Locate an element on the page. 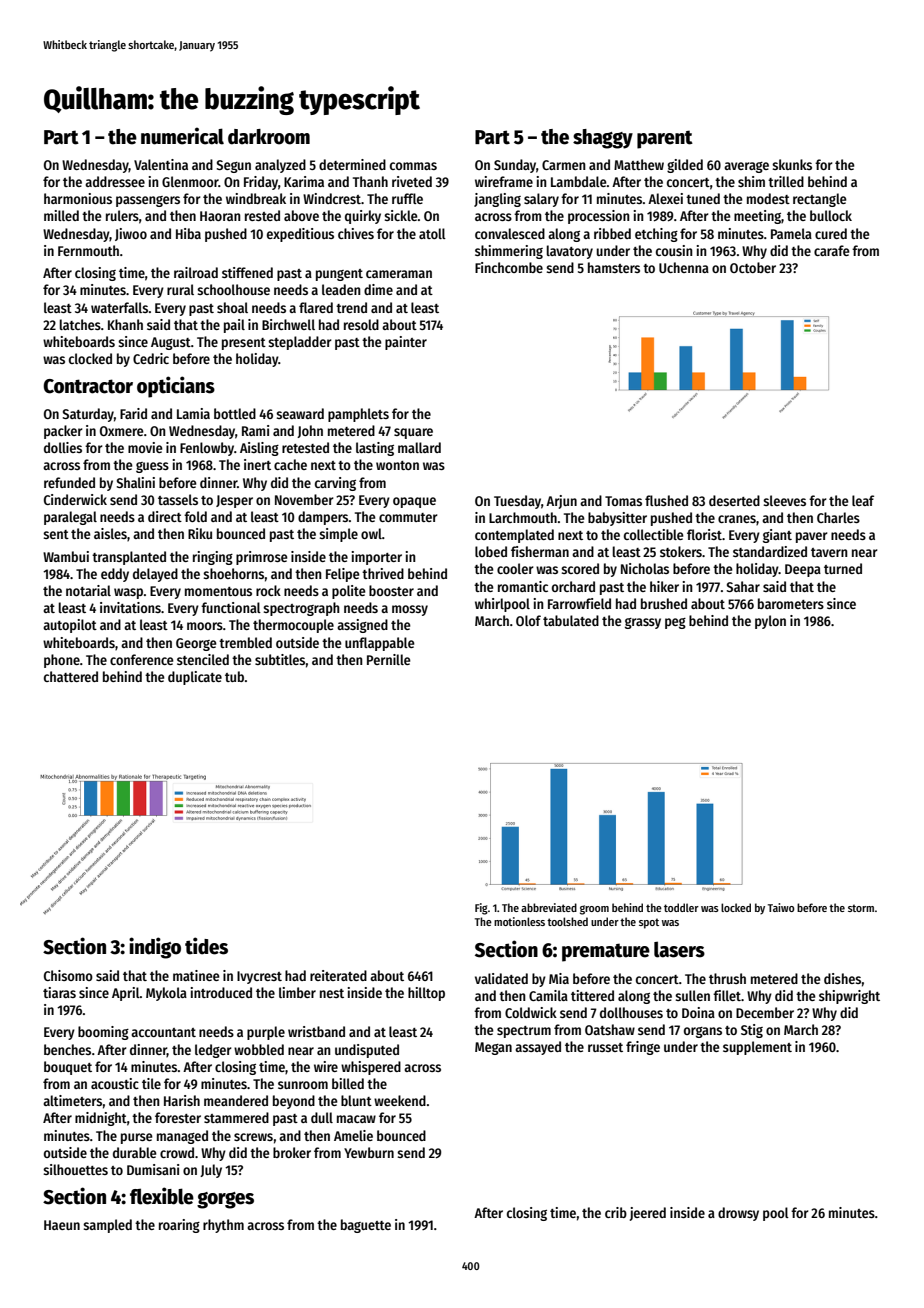 This image has height=1308, width=924. parent is located at coordinates (665, 139).
